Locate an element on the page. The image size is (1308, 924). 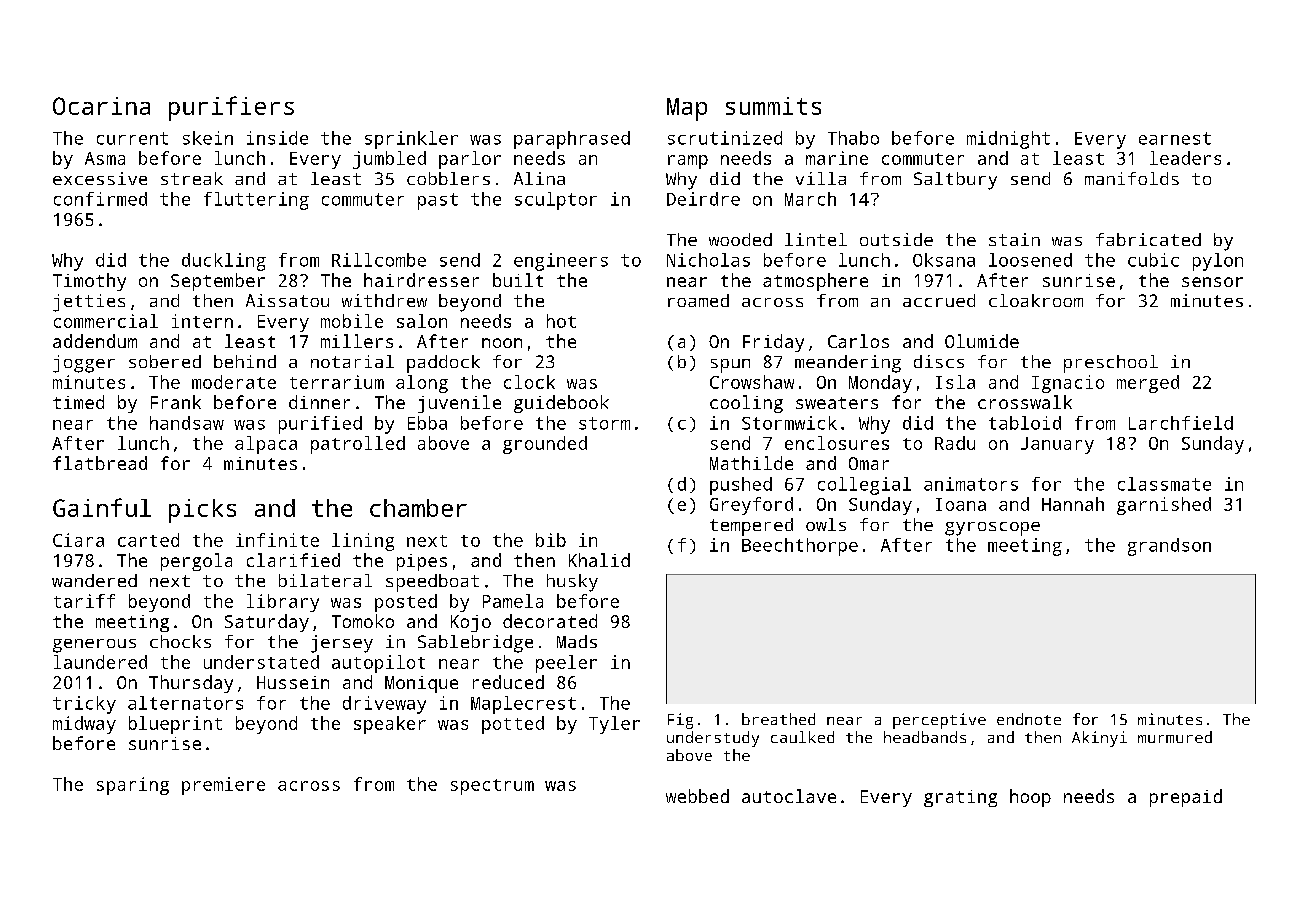
hot is located at coordinates (561, 321).
